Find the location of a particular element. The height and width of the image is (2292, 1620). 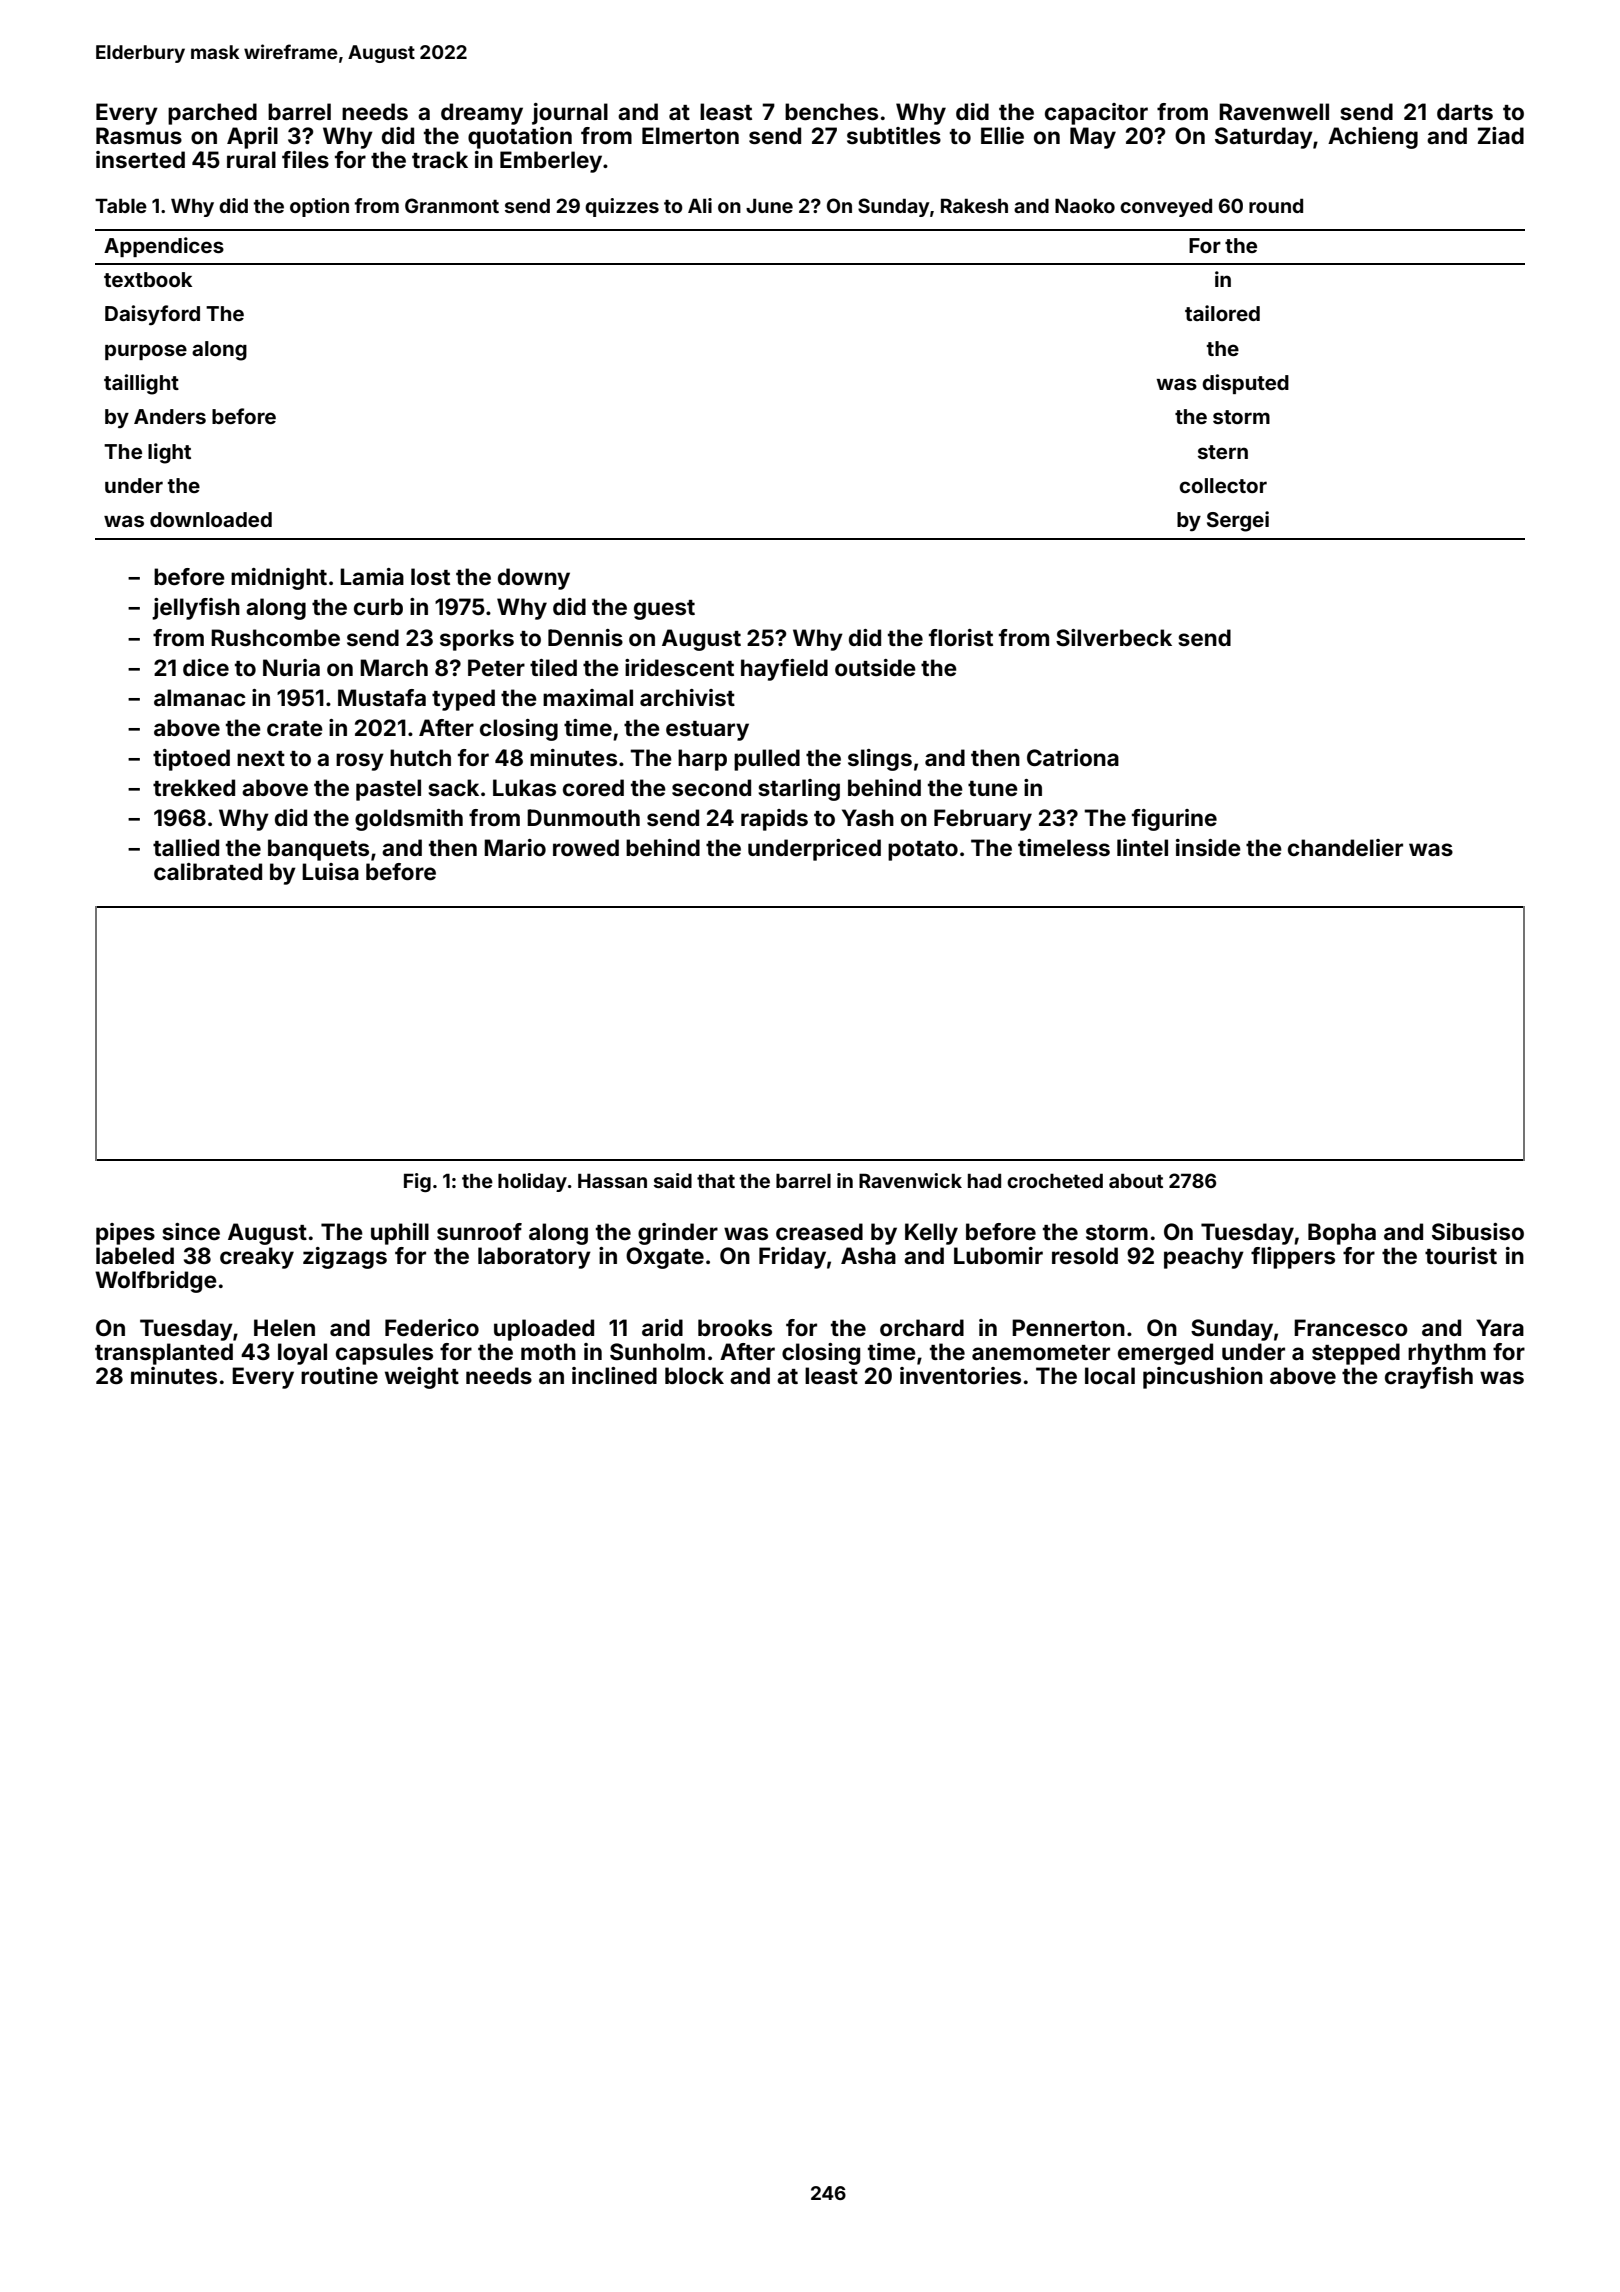

Sergei is located at coordinates (1238, 521).
